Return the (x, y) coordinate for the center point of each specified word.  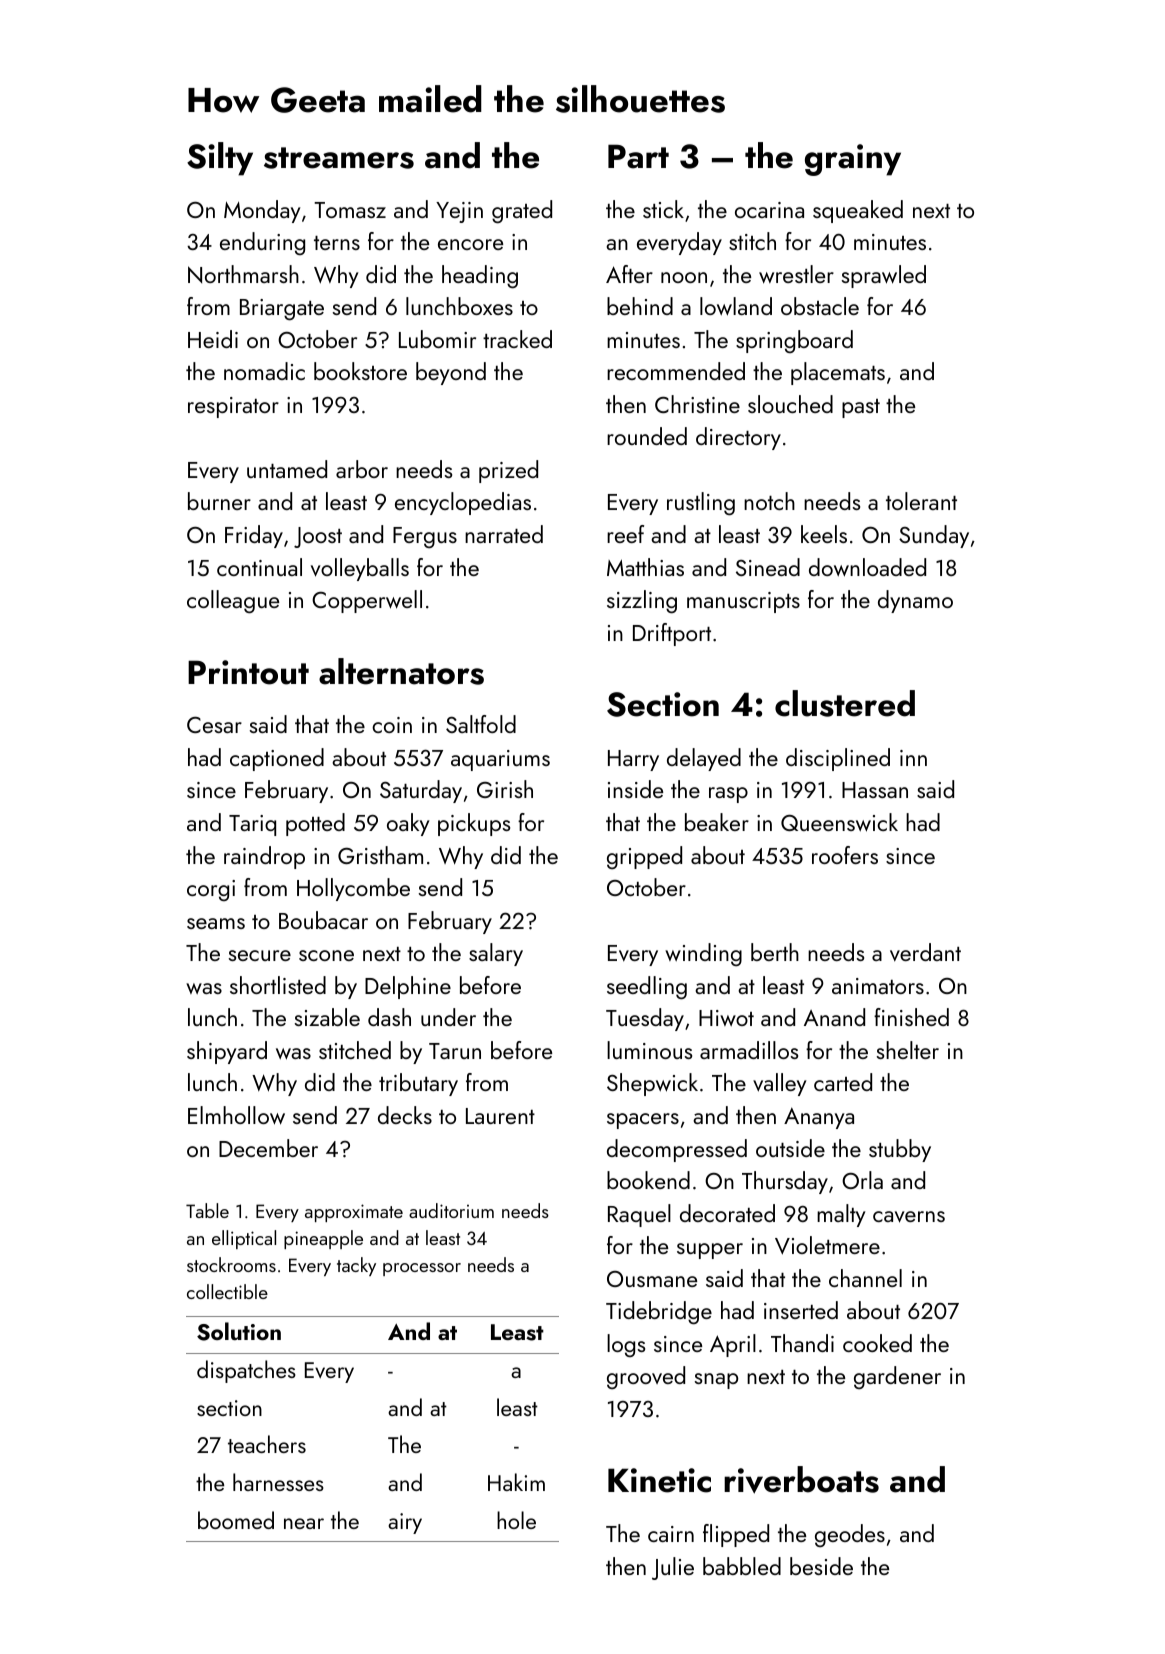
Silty (220, 159)
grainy (853, 160)
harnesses (278, 1482)
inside (635, 789)
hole (516, 1520)
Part (638, 156)
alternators (401, 671)
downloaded (867, 567)
